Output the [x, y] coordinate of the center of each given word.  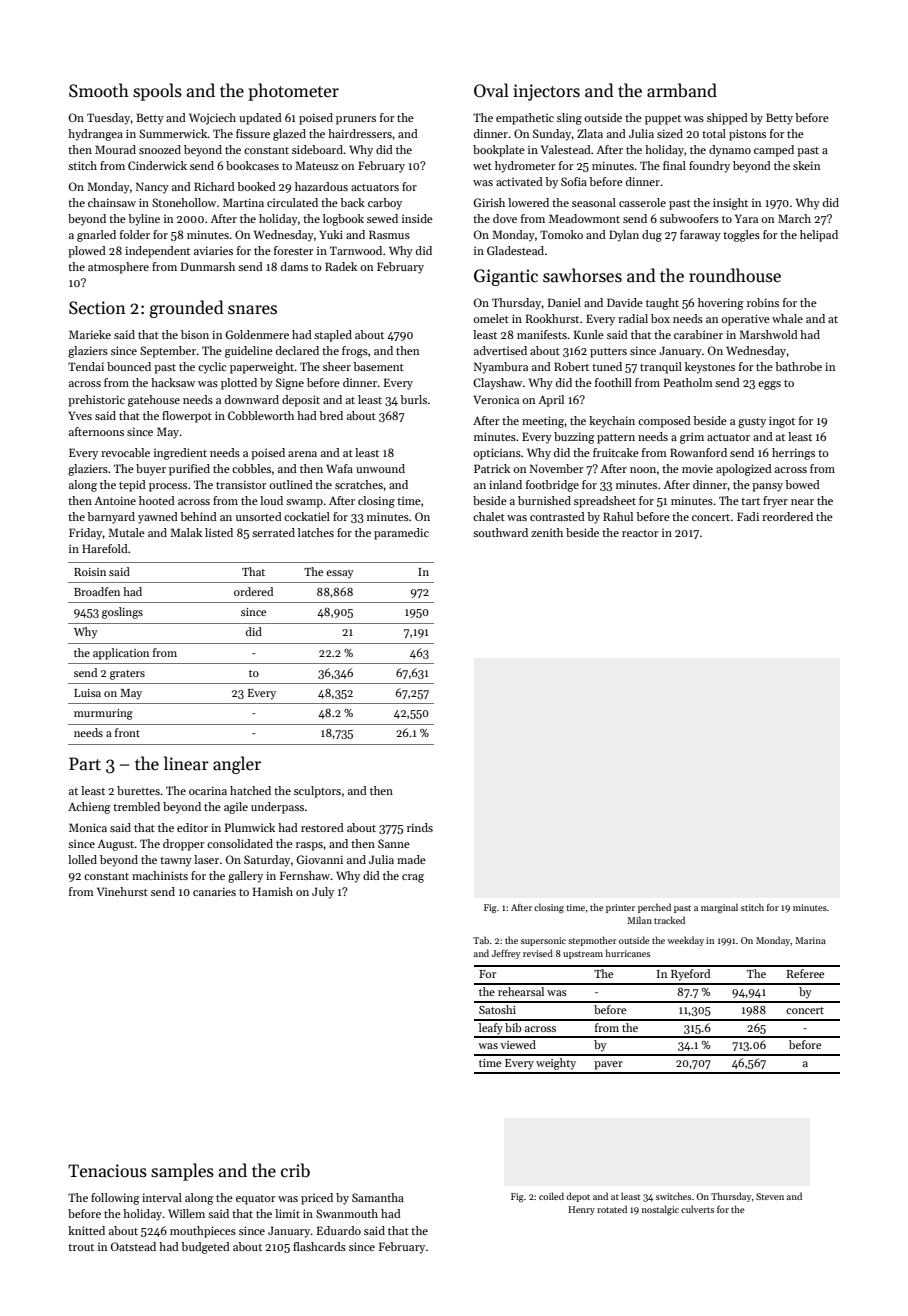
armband [682, 90]
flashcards [319, 1246]
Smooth [99, 90]
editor [192, 827]
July [323, 893]
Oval [491, 90]
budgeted [205, 1248]
